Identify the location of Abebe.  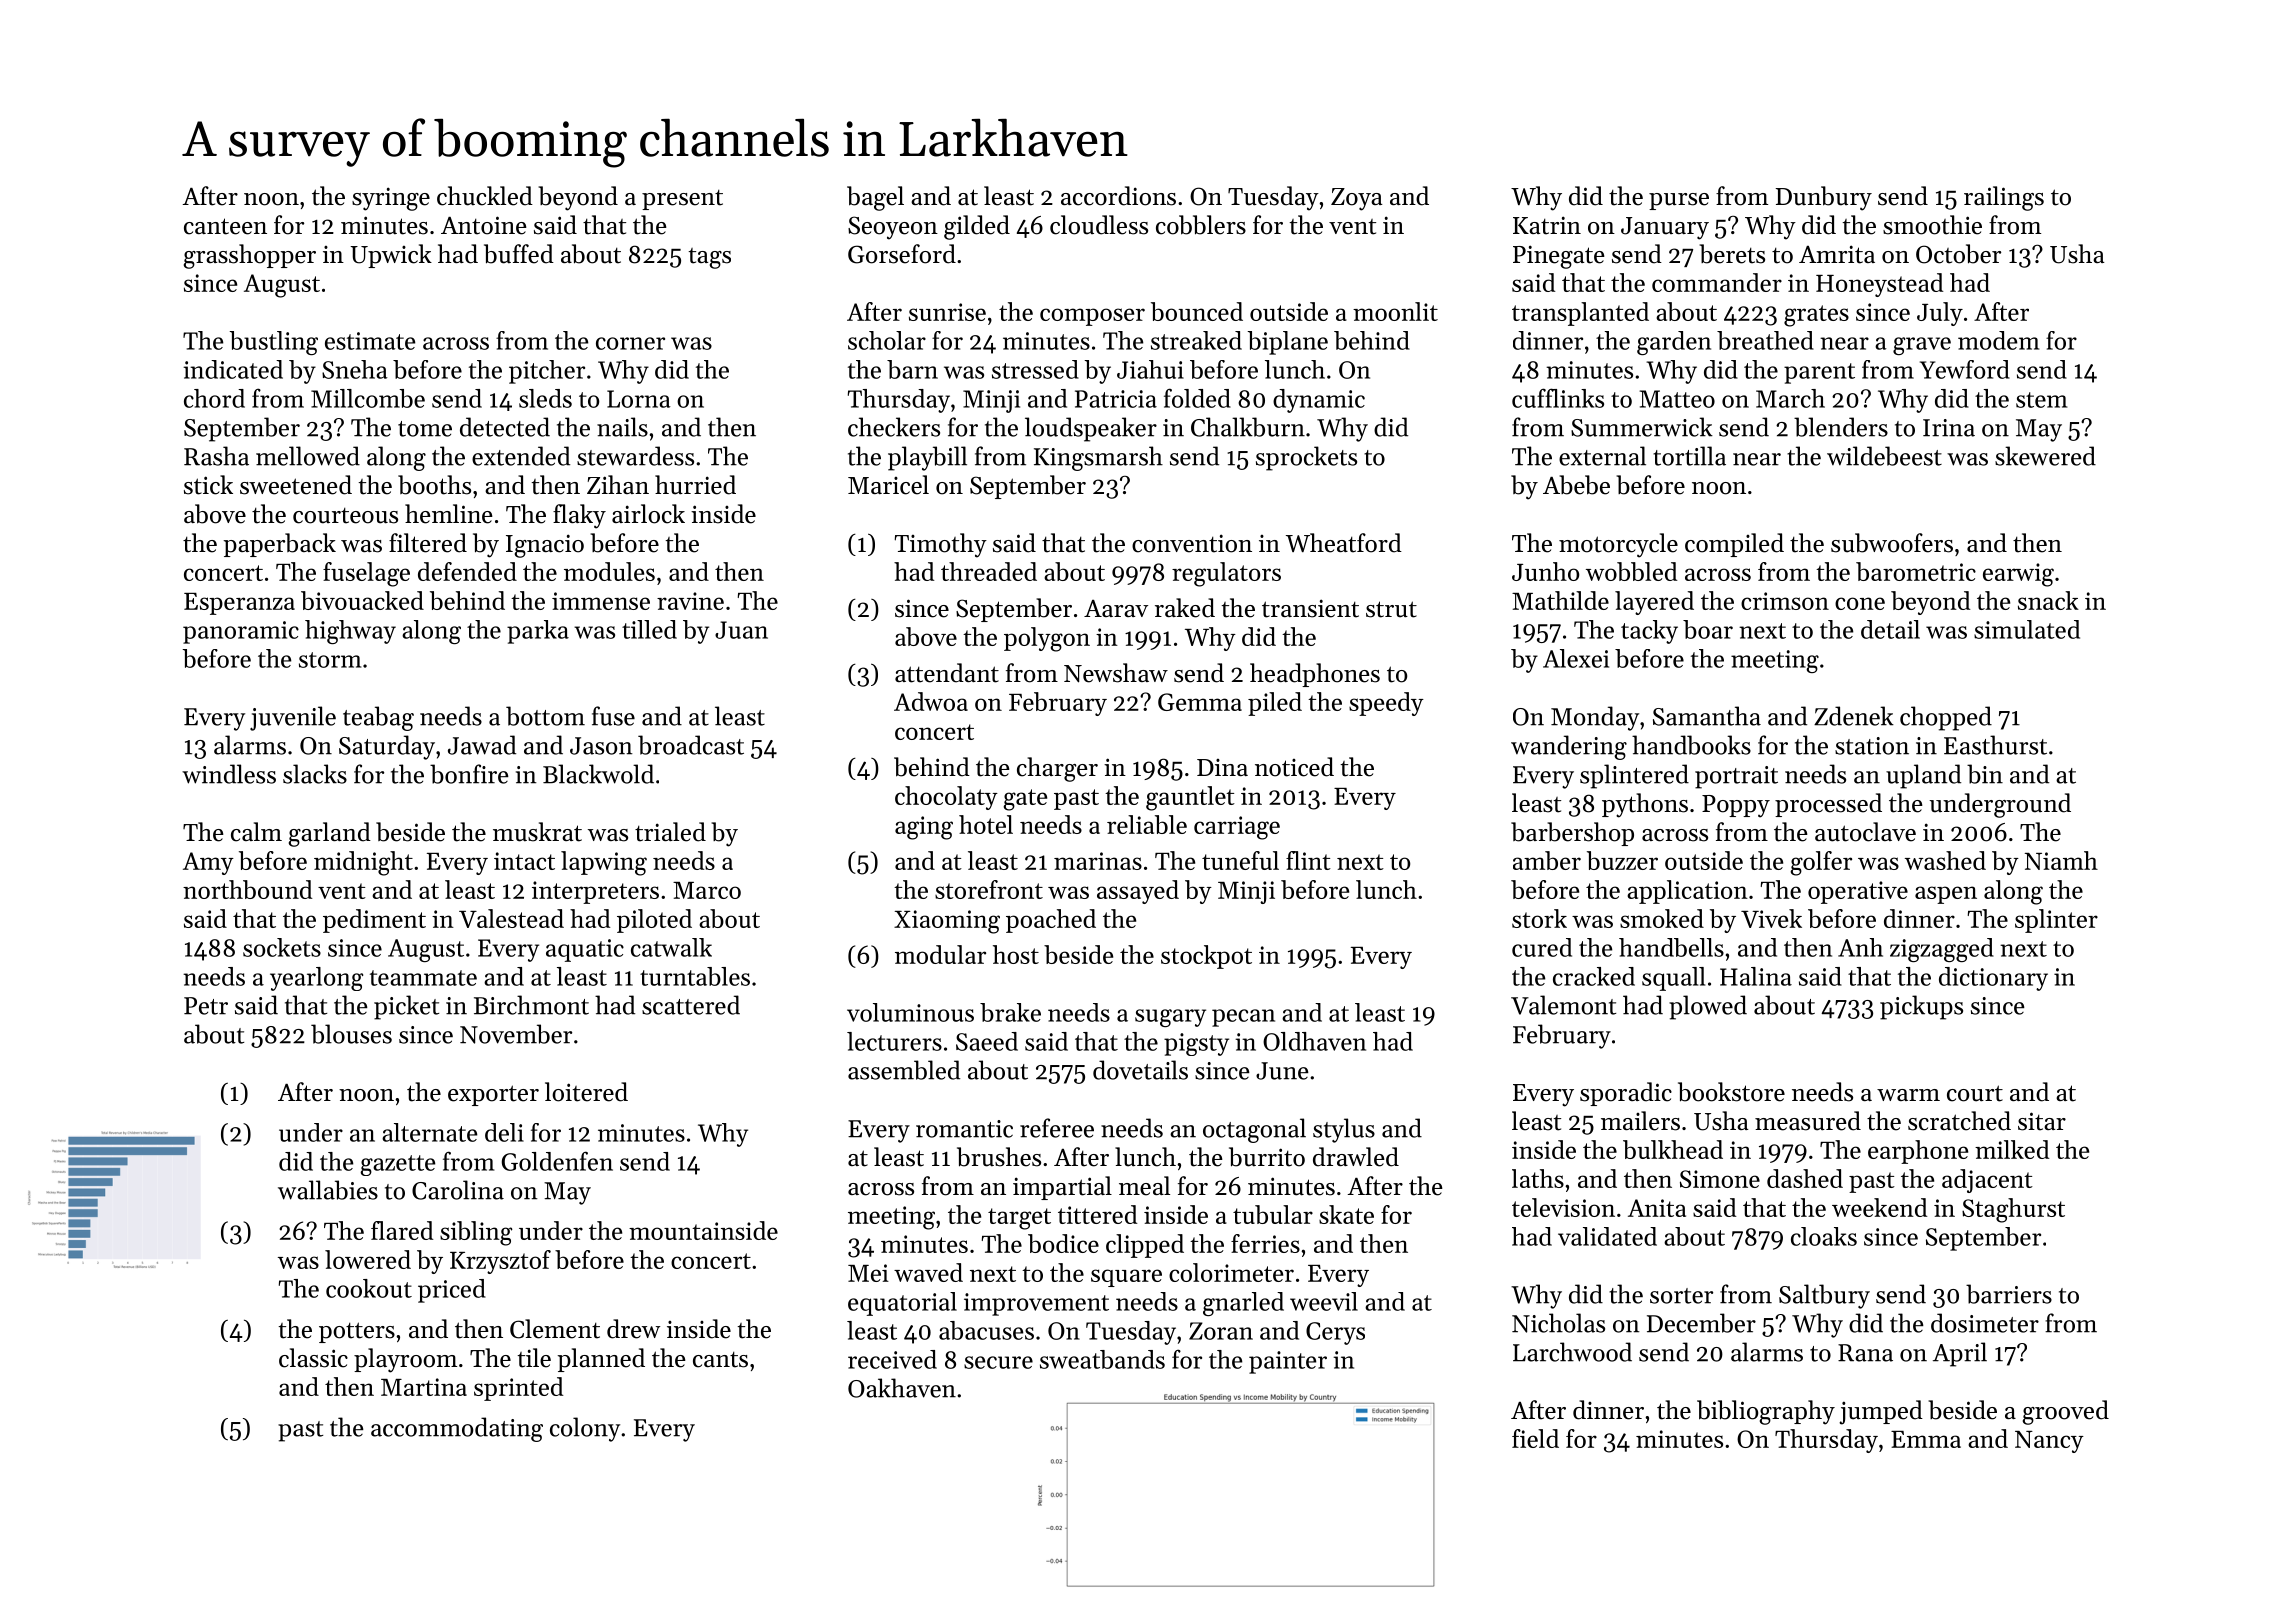
(1576, 485).
